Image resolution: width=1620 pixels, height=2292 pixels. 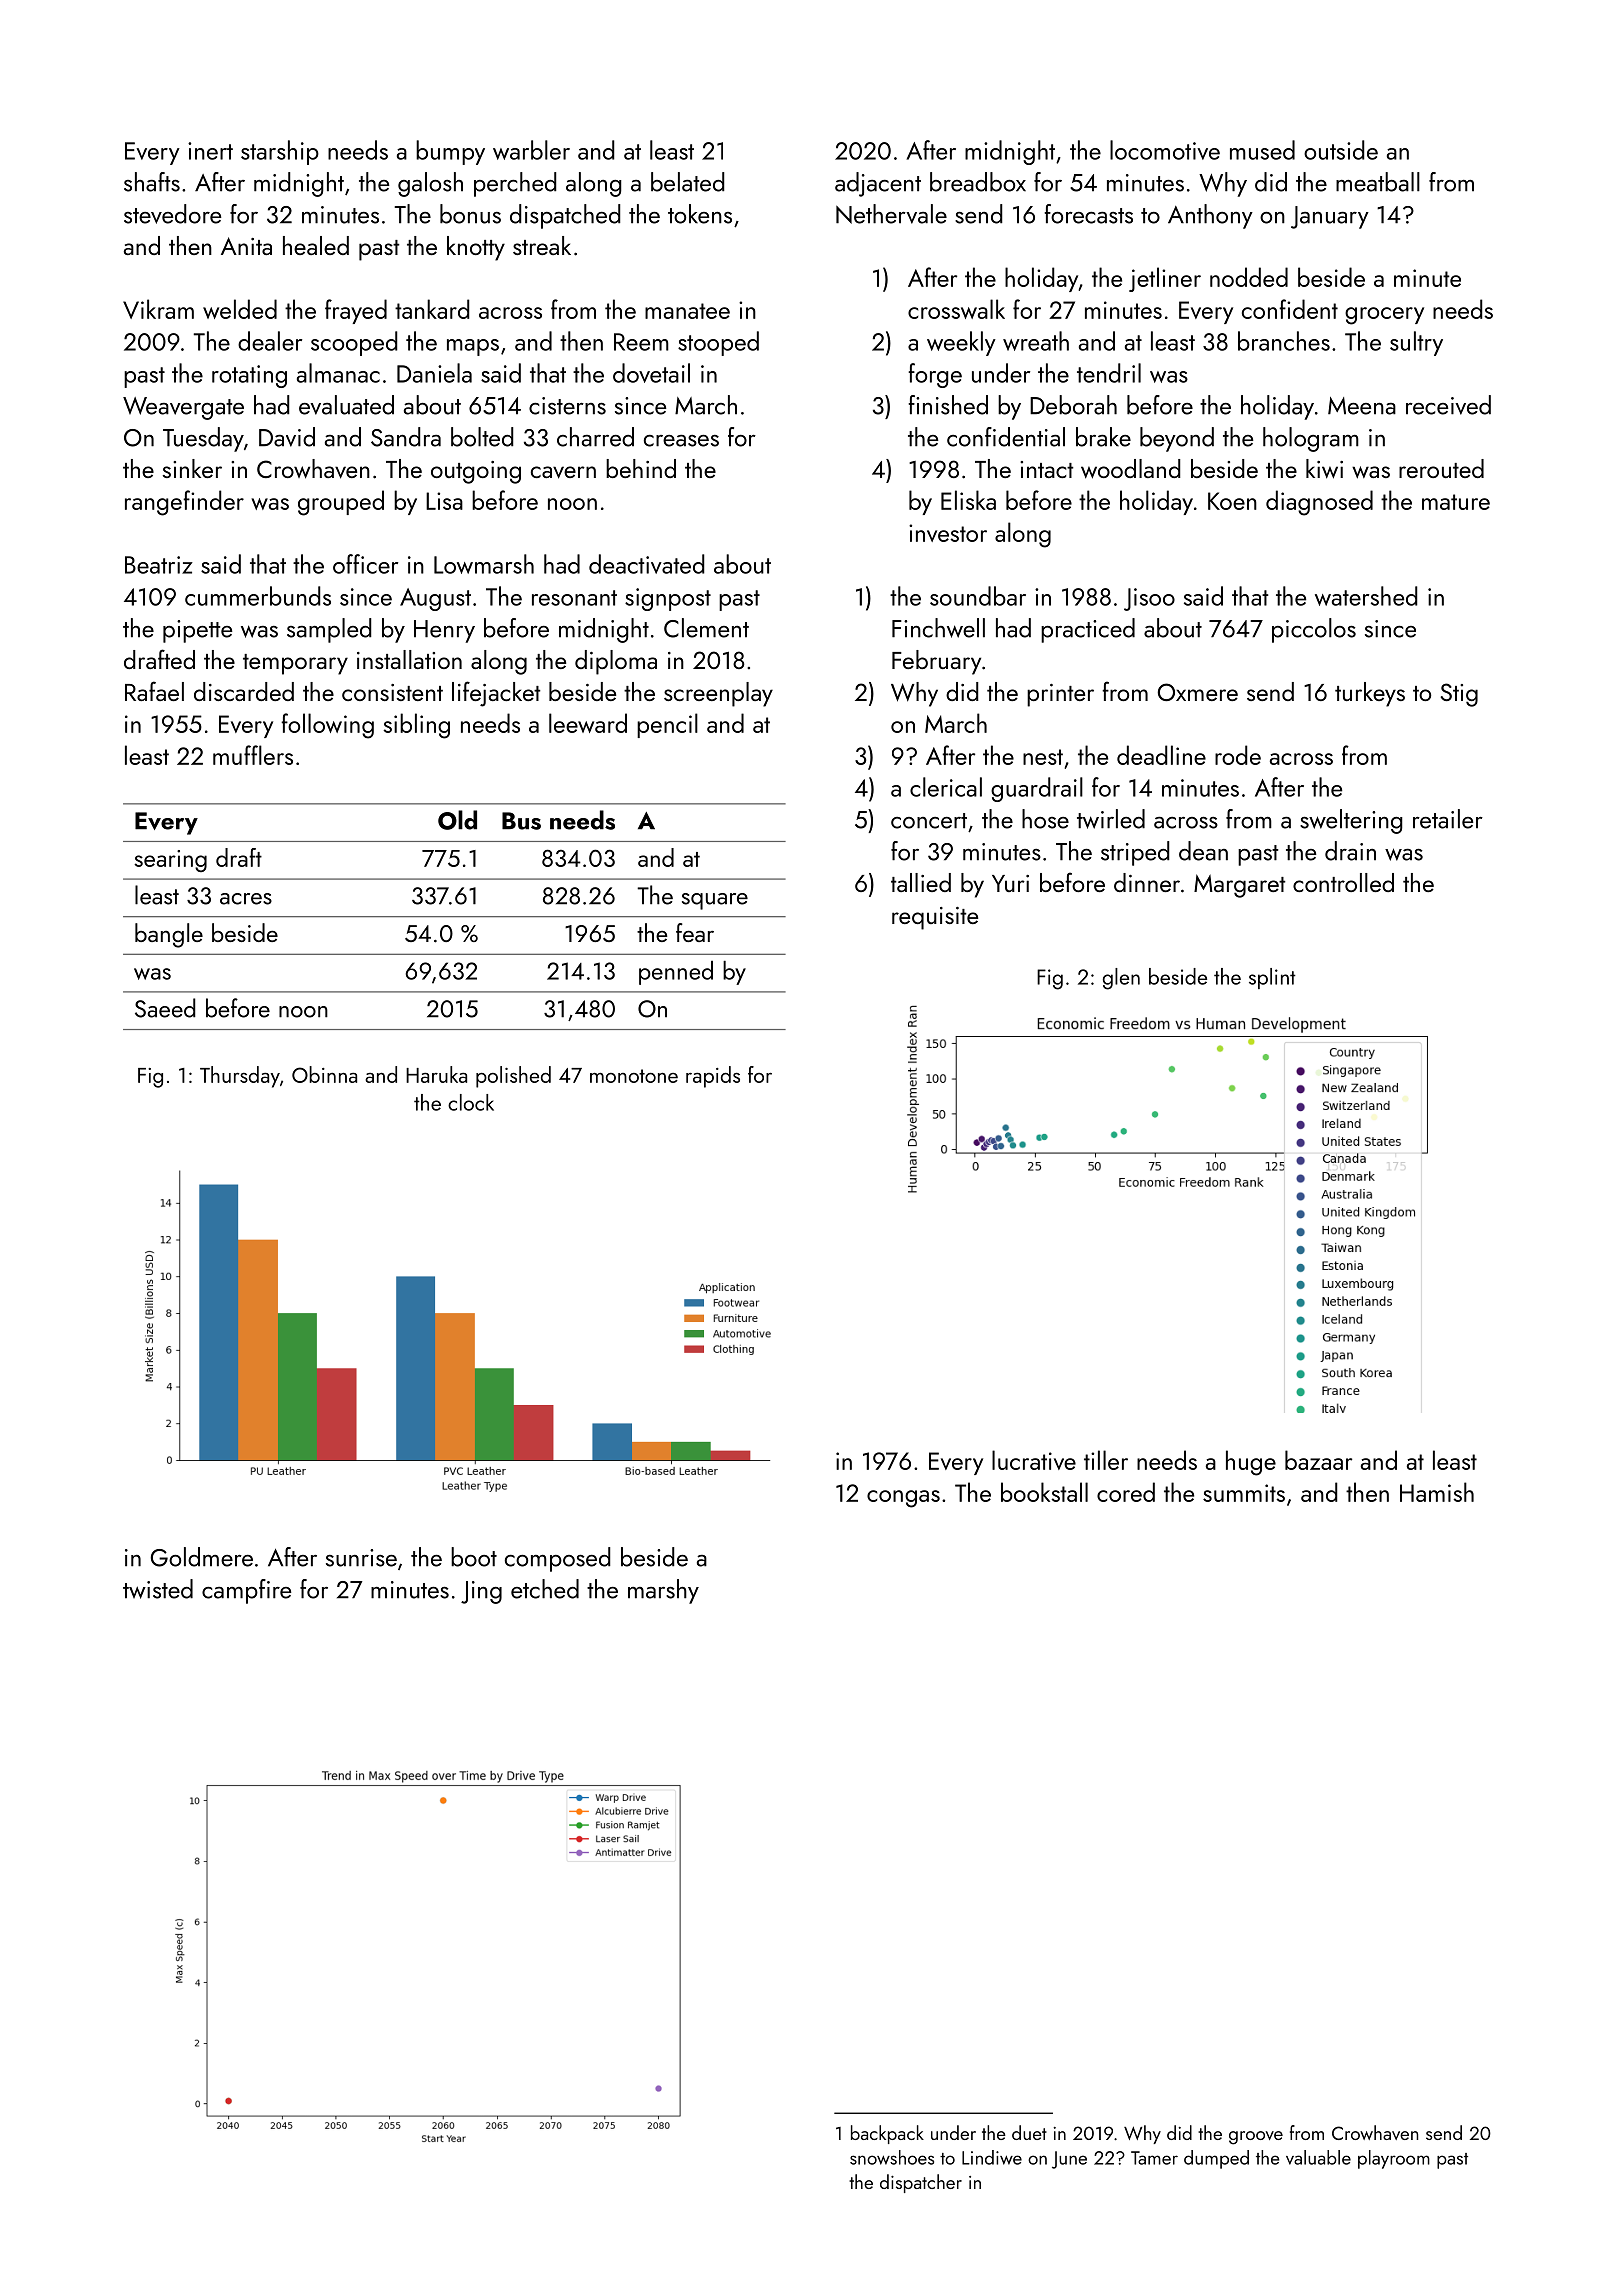 What do you see at coordinates (1437, 1492) in the image?
I see `Hamish` at bounding box center [1437, 1492].
